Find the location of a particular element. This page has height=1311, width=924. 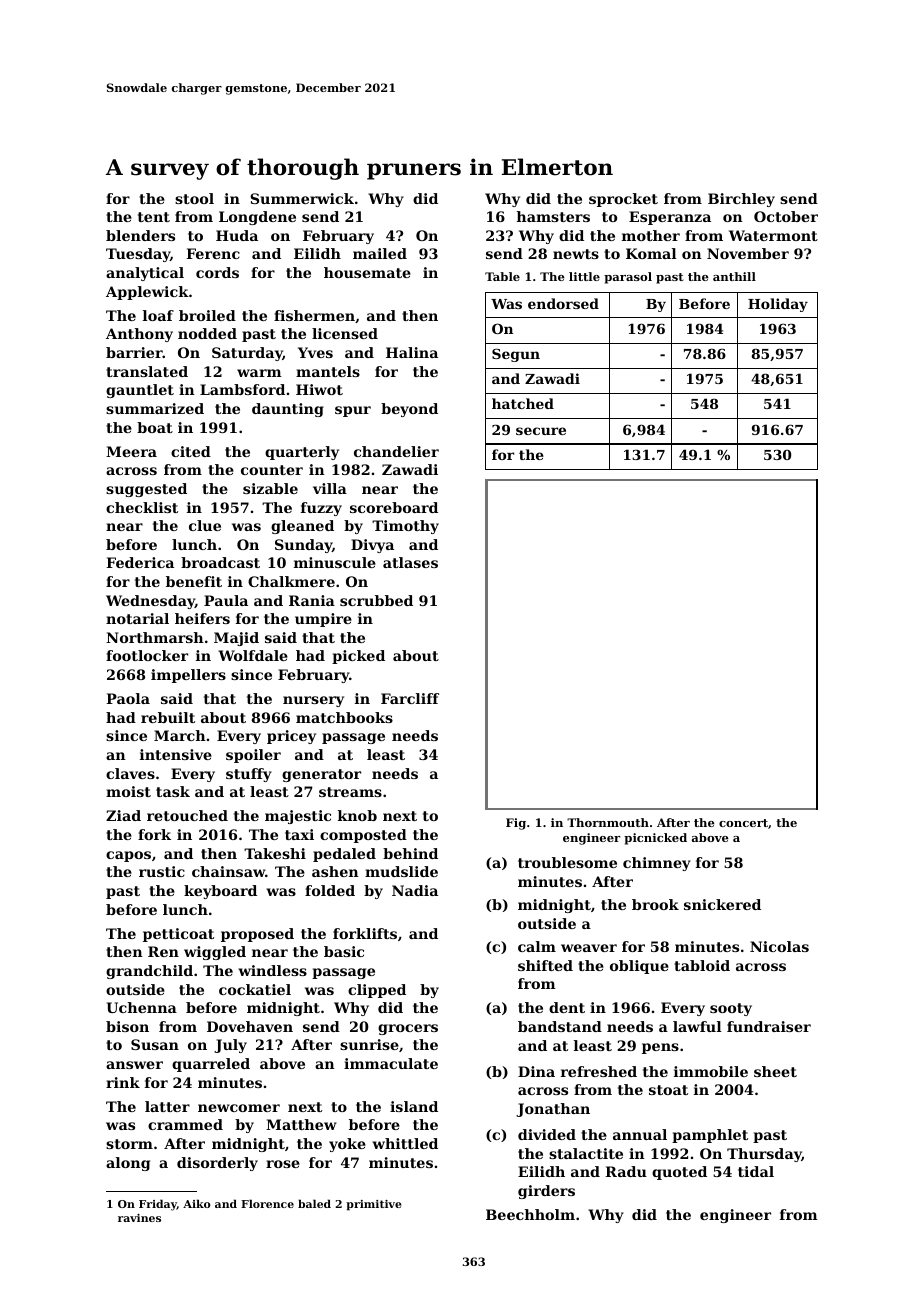

intensive is located at coordinates (176, 754).
